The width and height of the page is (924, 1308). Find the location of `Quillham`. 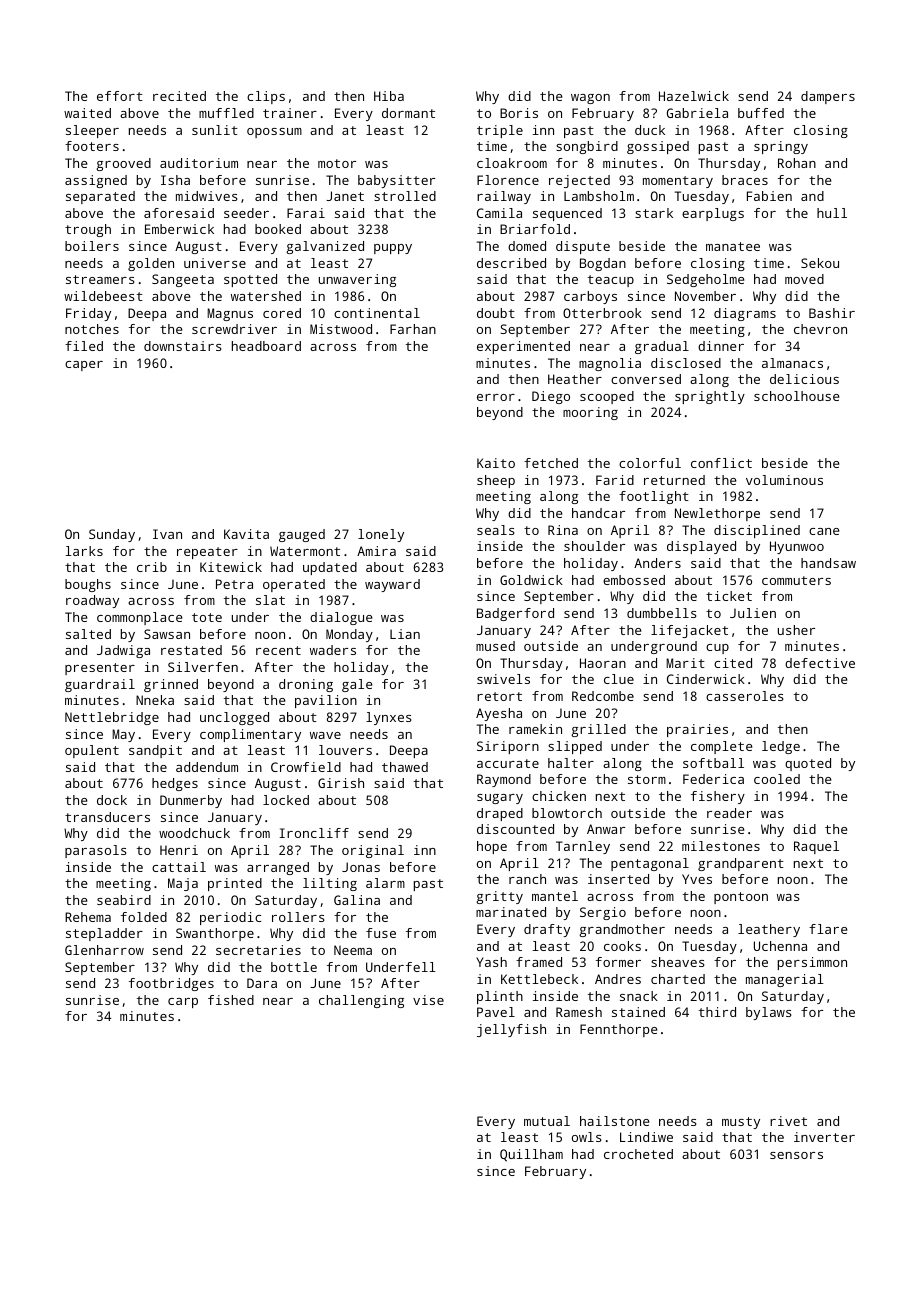

Quillham is located at coordinates (531, 1155).
